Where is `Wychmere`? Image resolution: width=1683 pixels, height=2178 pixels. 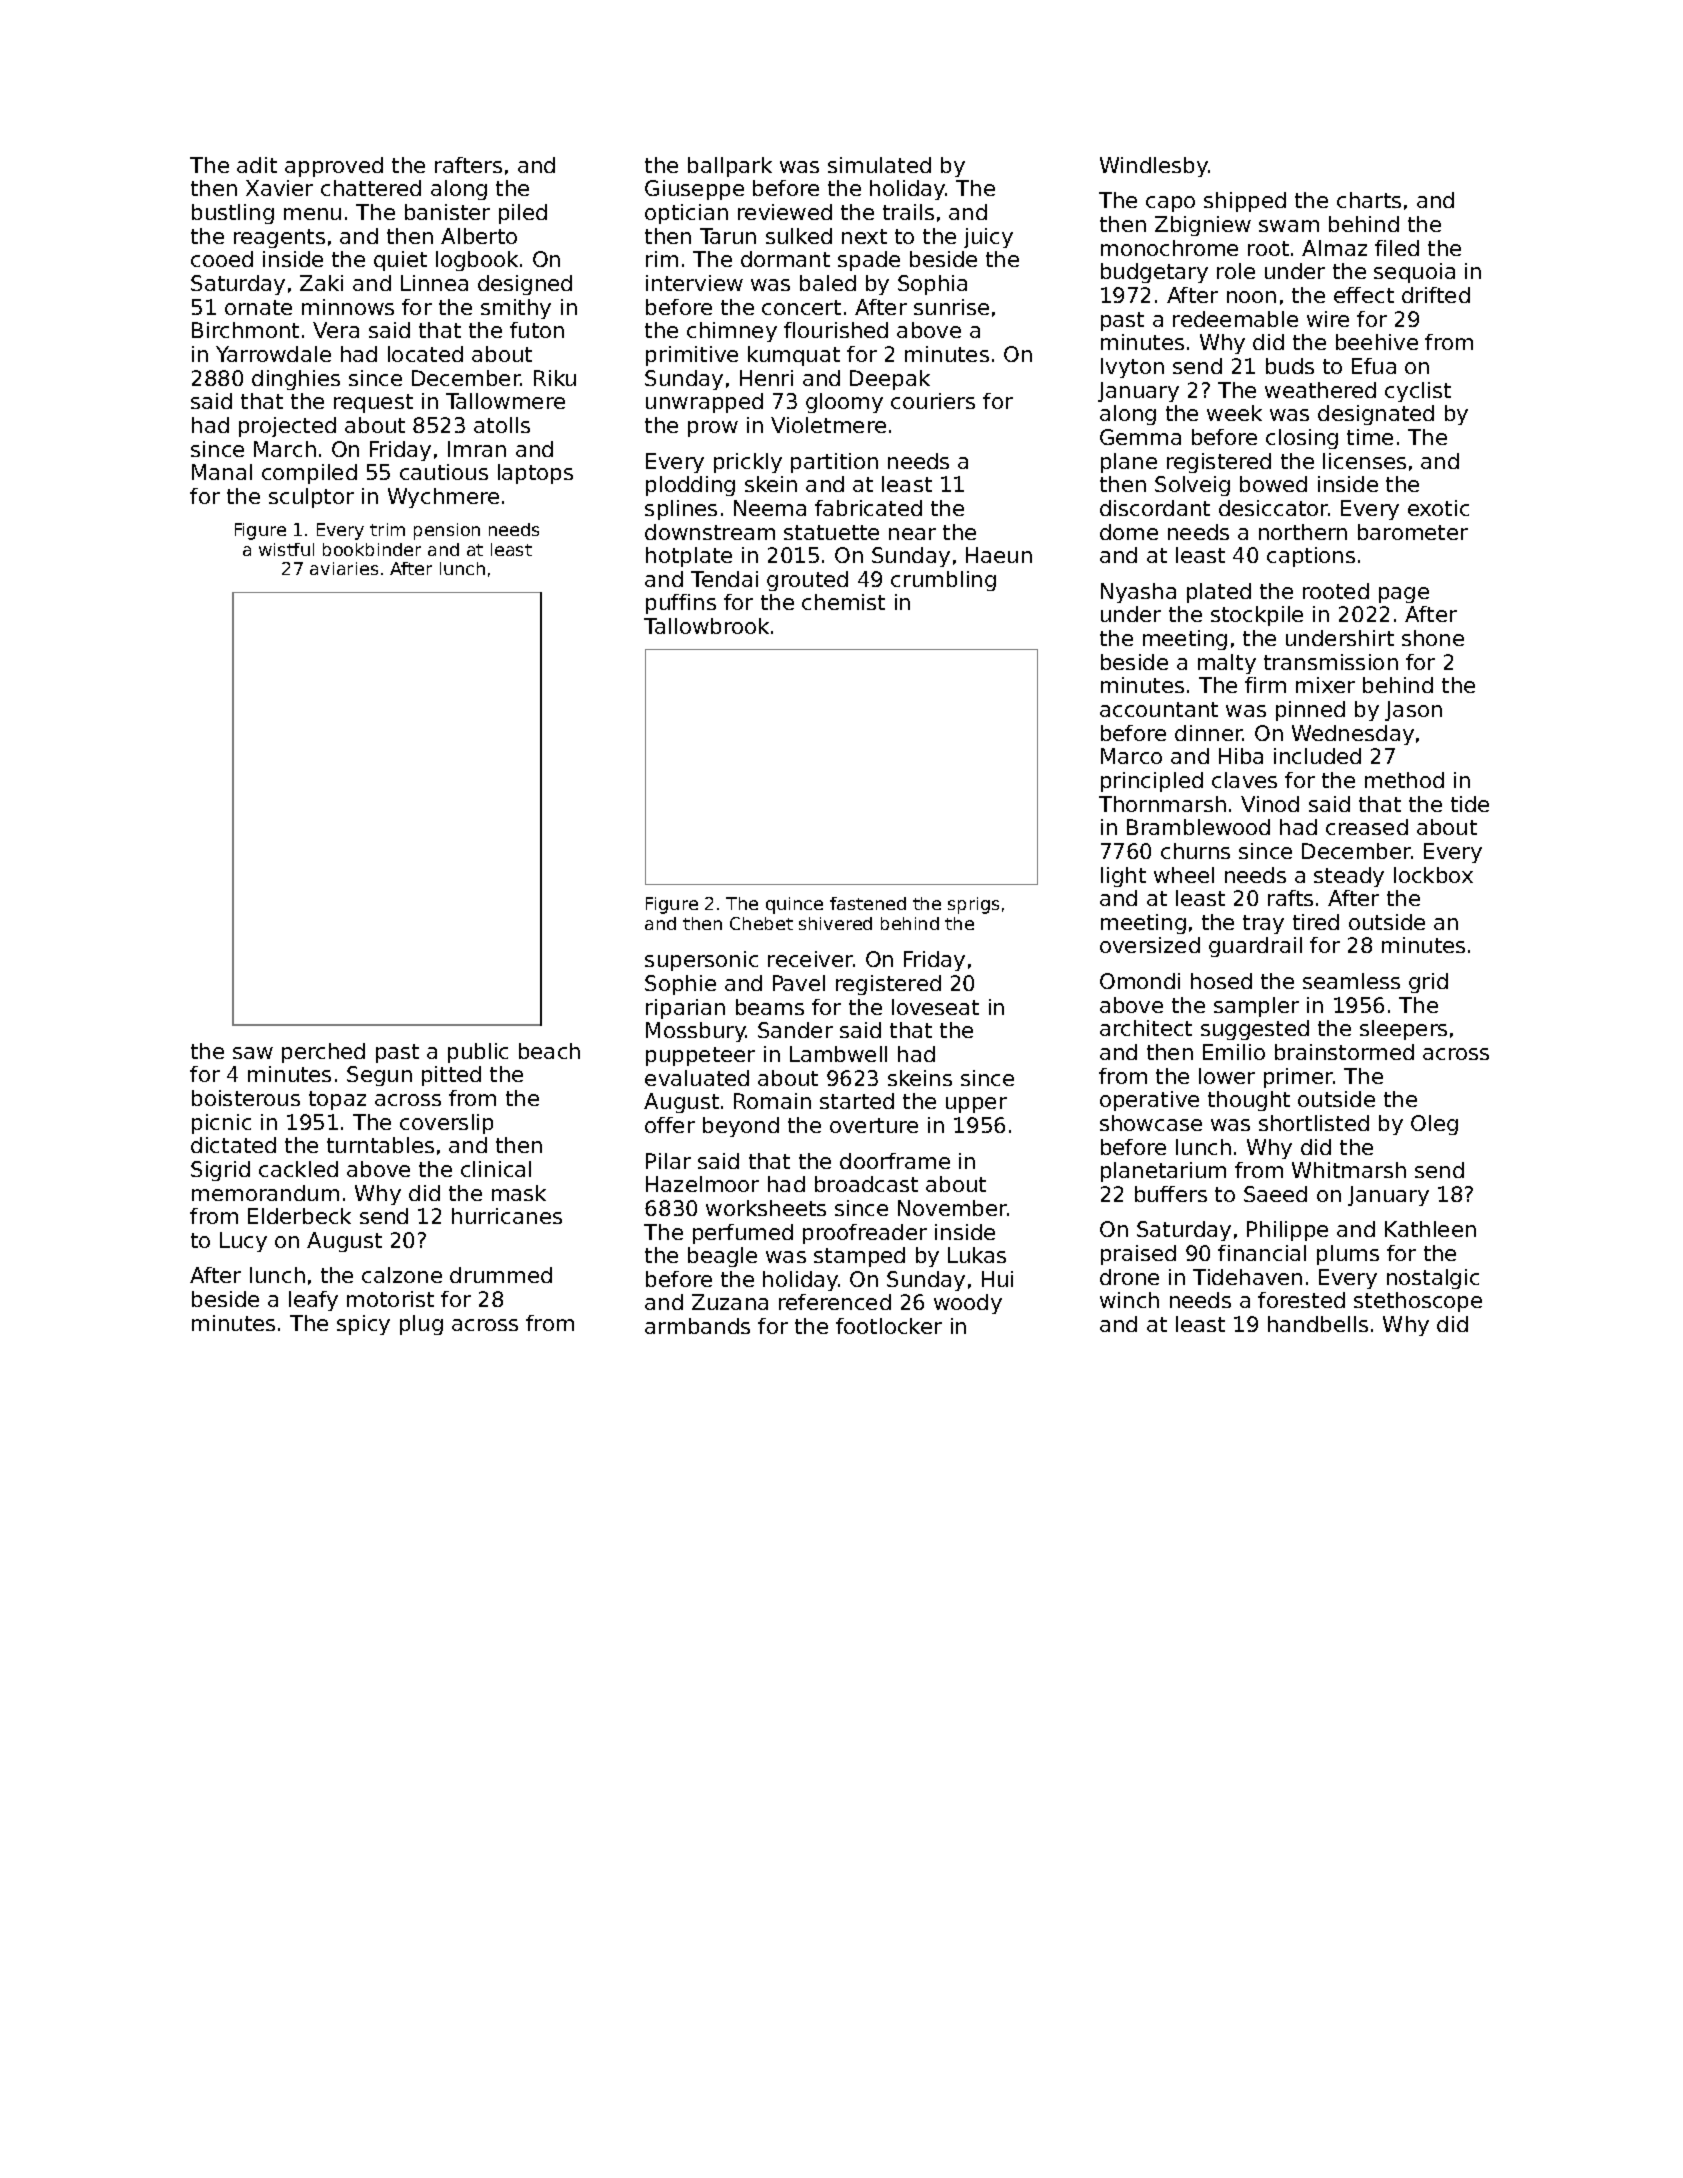 Wychmere is located at coordinates (443, 498).
